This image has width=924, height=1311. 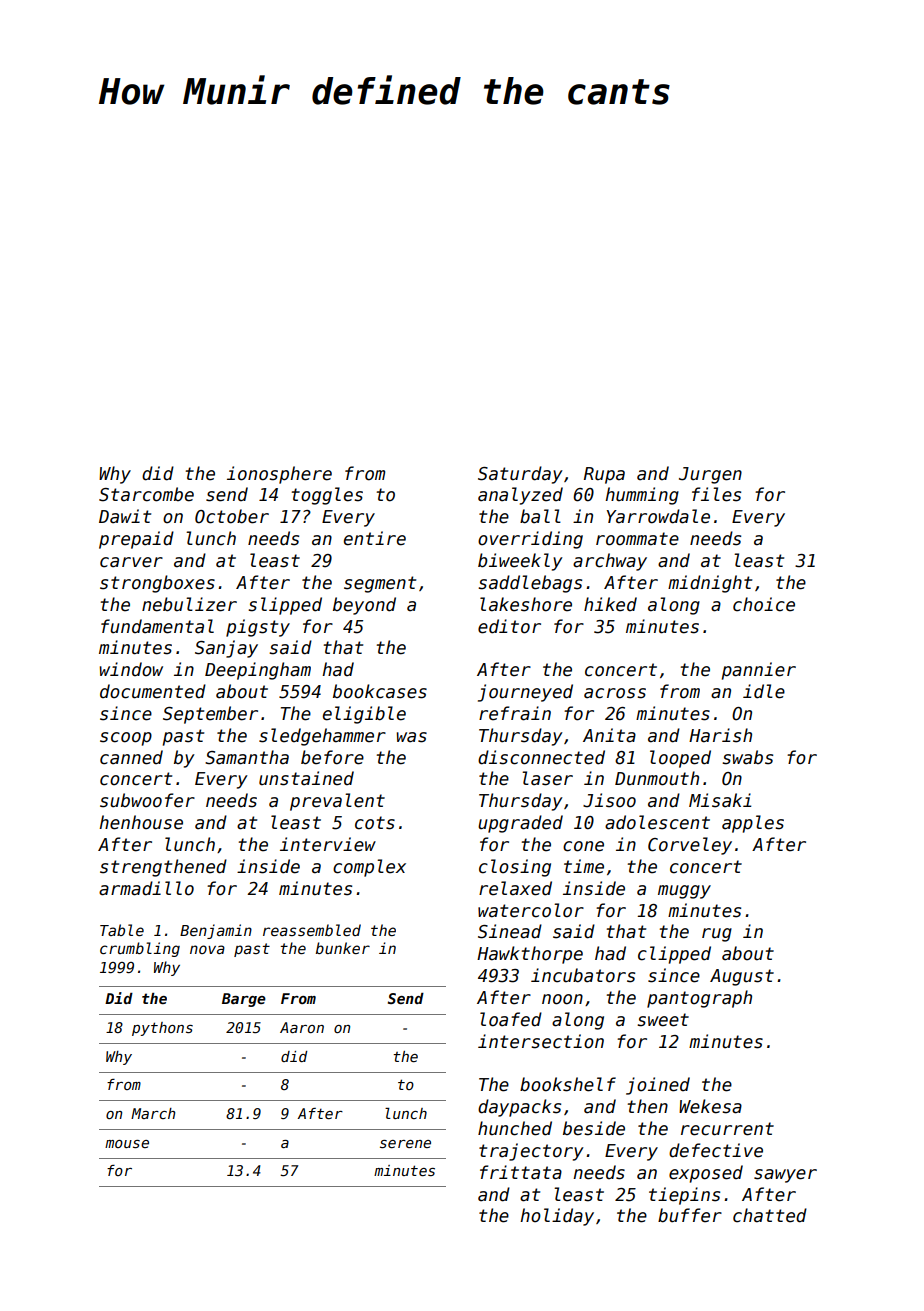 What do you see at coordinates (520, 475) in the image?
I see `Saturday` at bounding box center [520, 475].
